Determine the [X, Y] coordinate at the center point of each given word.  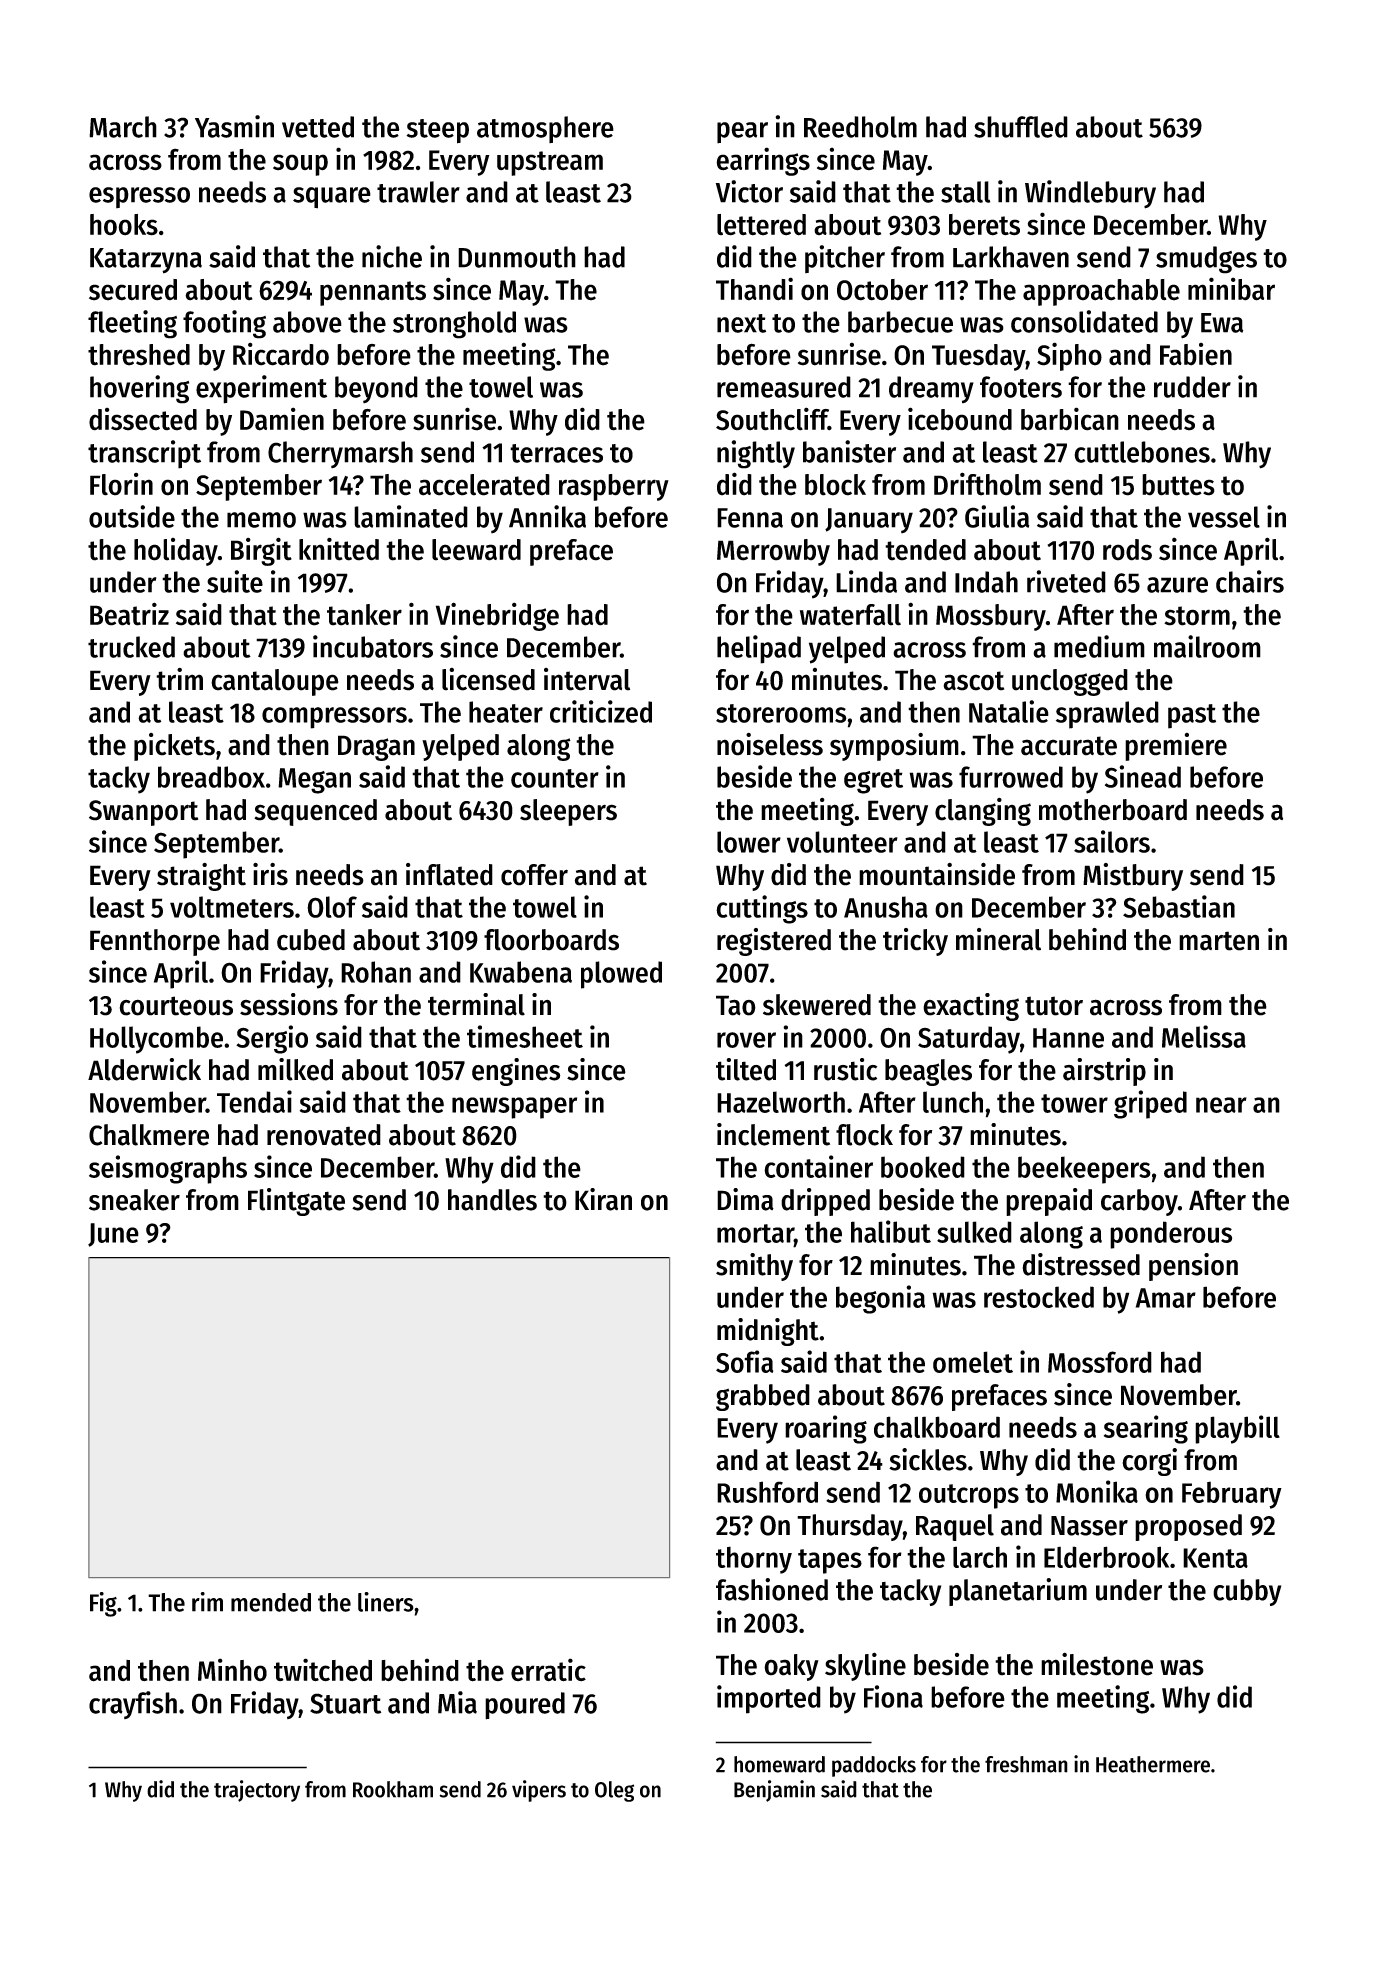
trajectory [257, 1791]
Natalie [1009, 711]
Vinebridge [497, 616]
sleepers [568, 812]
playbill [1237, 1429]
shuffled [1021, 127]
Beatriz [129, 614]
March [123, 127]
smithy [754, 1267]
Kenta [1215, 1558]
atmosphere [545, 129]
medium [1099, 646]
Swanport [143, 813]
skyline [865, 1666]
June [113, 1235]
